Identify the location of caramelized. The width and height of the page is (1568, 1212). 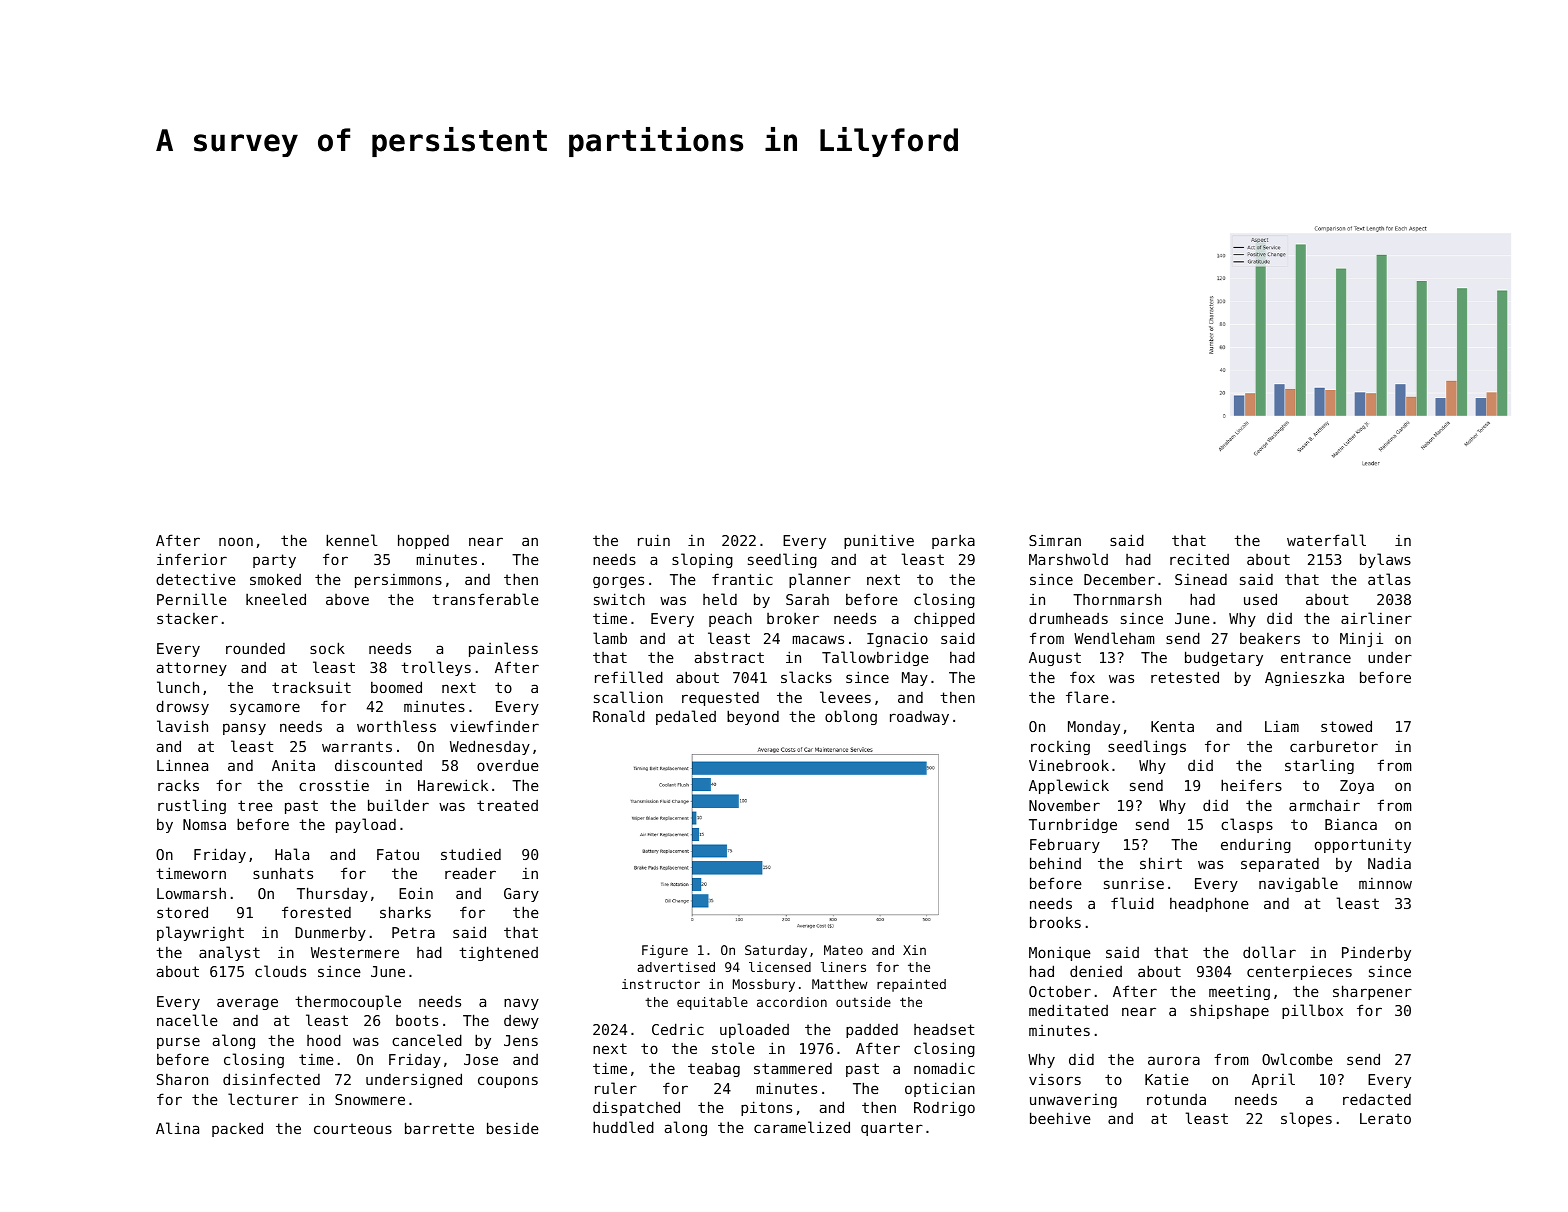
(802, 1127).
